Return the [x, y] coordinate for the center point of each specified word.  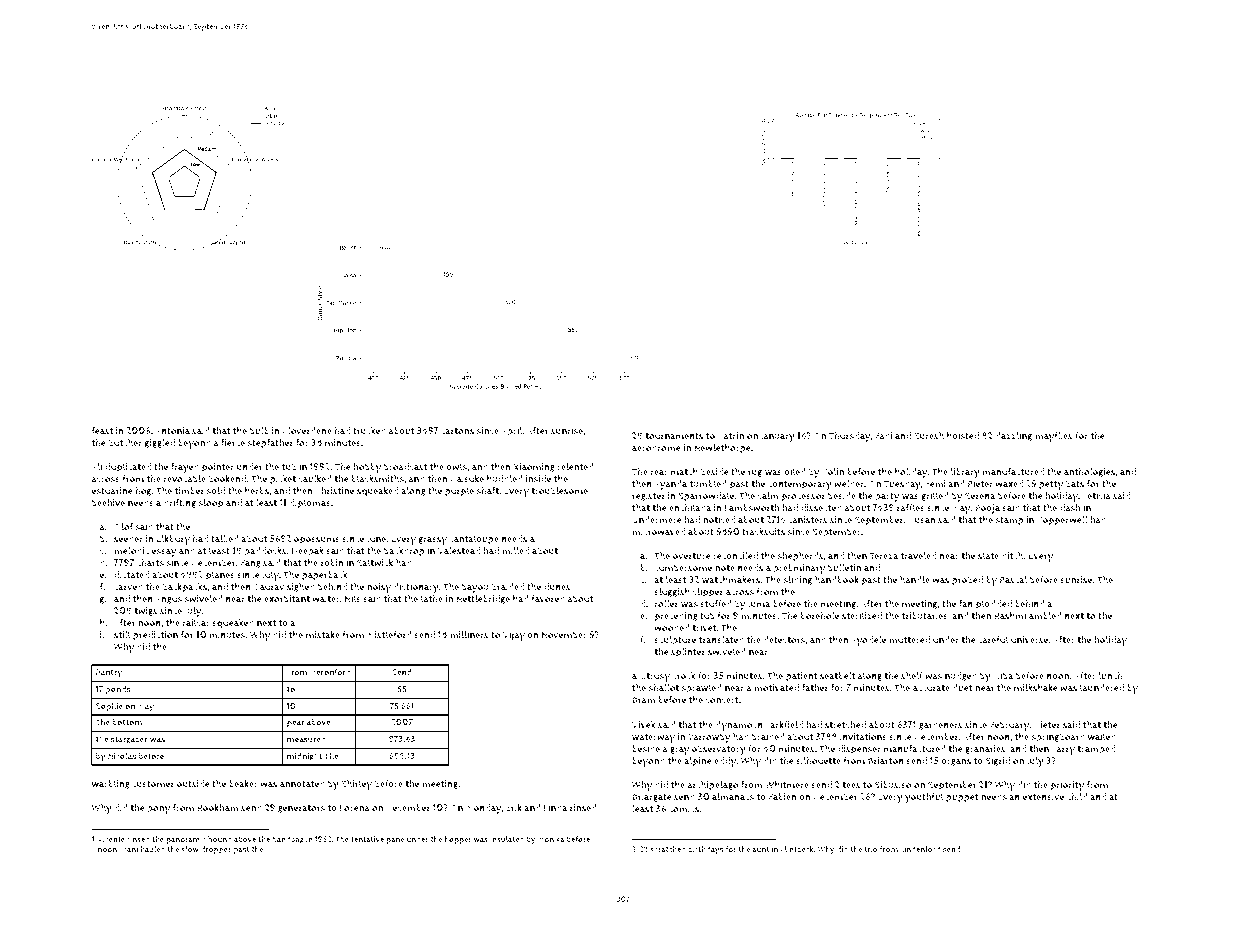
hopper [458, 840]
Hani [129, 849]
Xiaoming [534, 467]
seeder [128, 539]
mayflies [1054, 437]
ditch [1012, 555]
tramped [1096, 750]
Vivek [643, 724]
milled [515, 550]
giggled [160, 443]
